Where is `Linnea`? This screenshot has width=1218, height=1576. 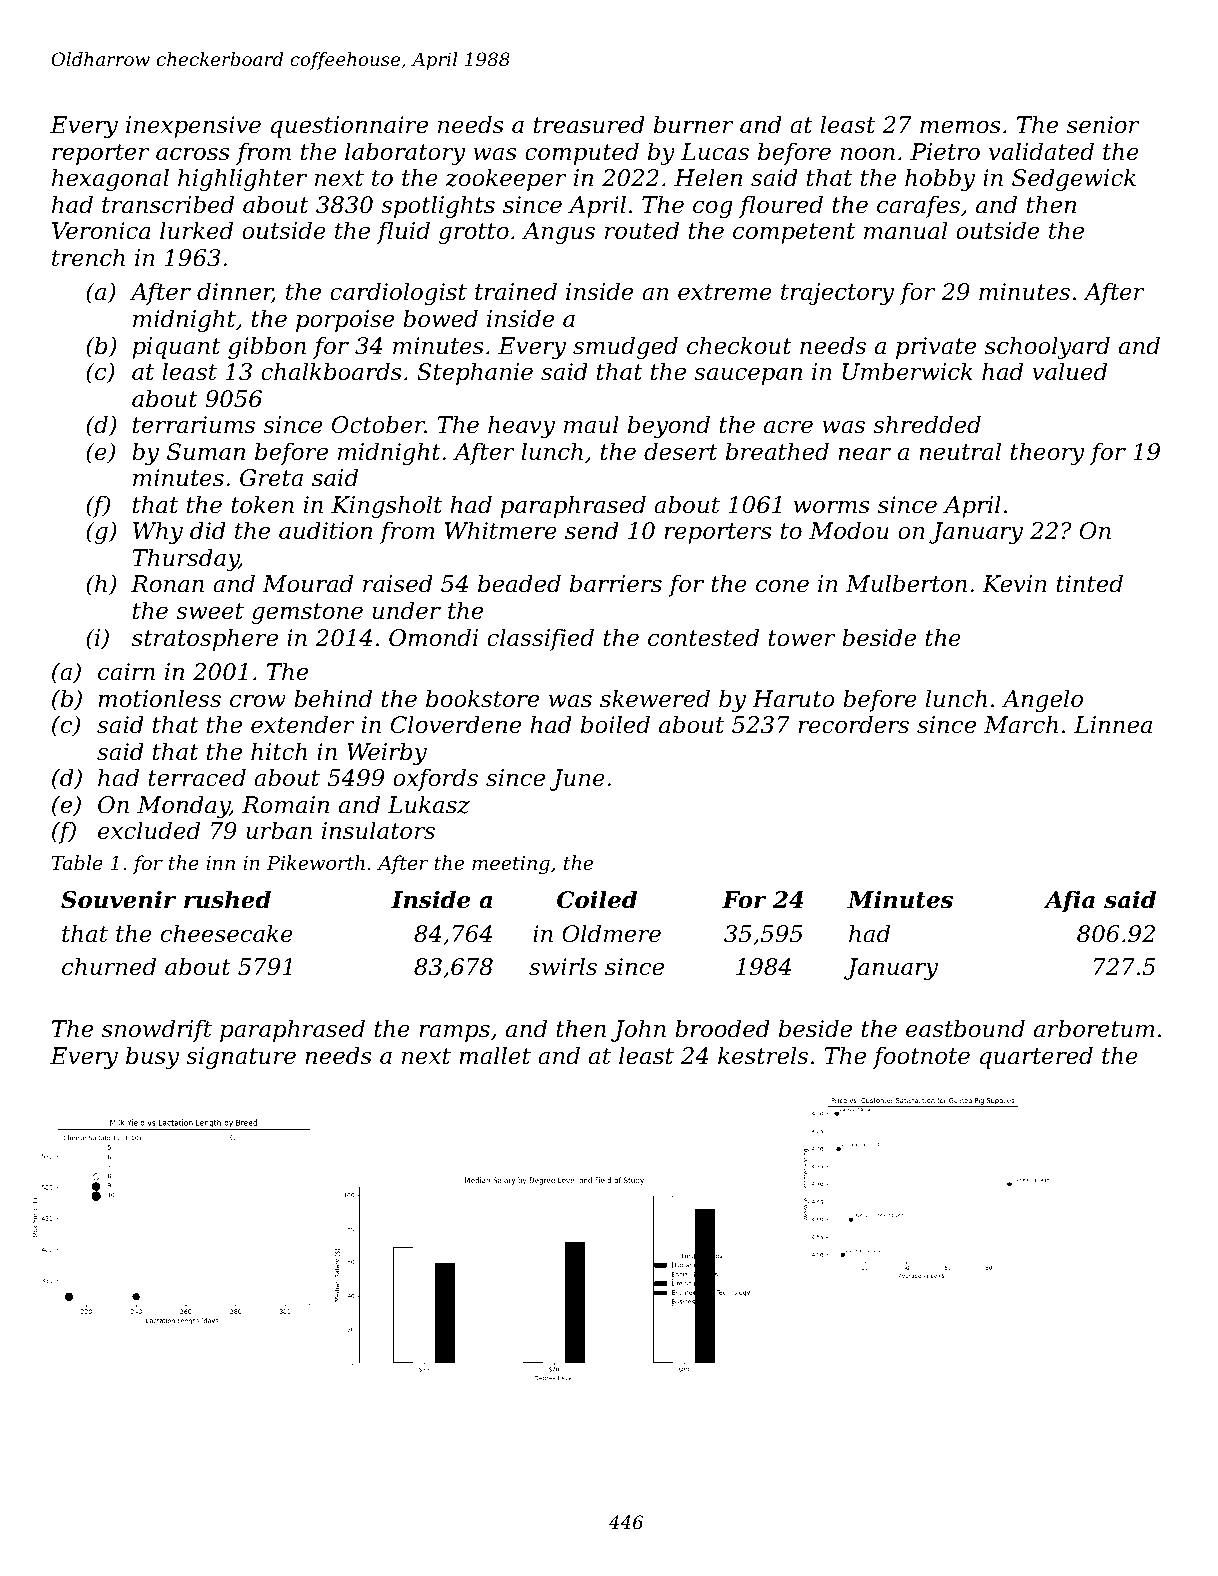 Linnea is located at coordinates (1113, 725).
